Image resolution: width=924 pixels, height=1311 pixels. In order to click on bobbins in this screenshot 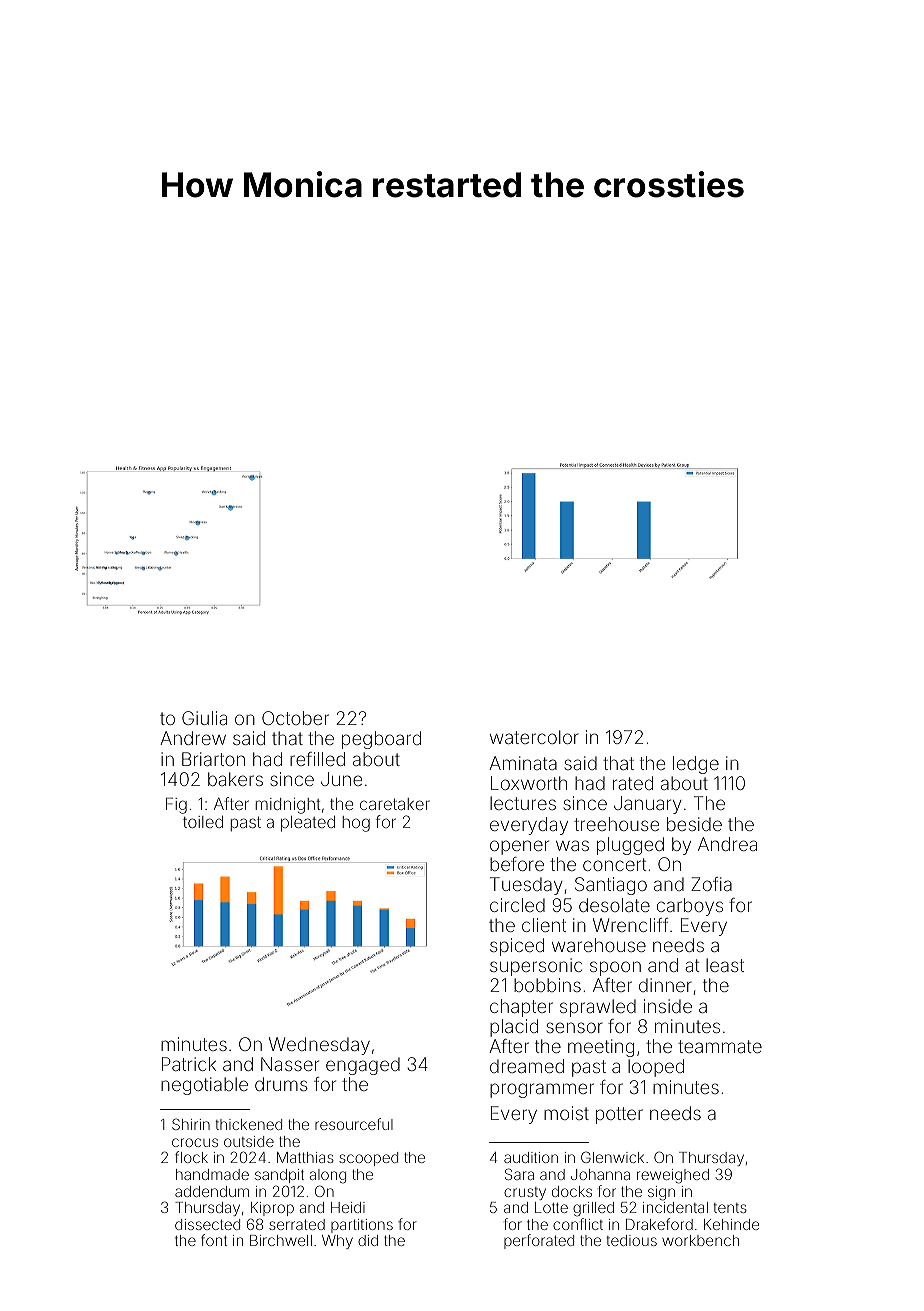, I will do `click(547, 985)`.
